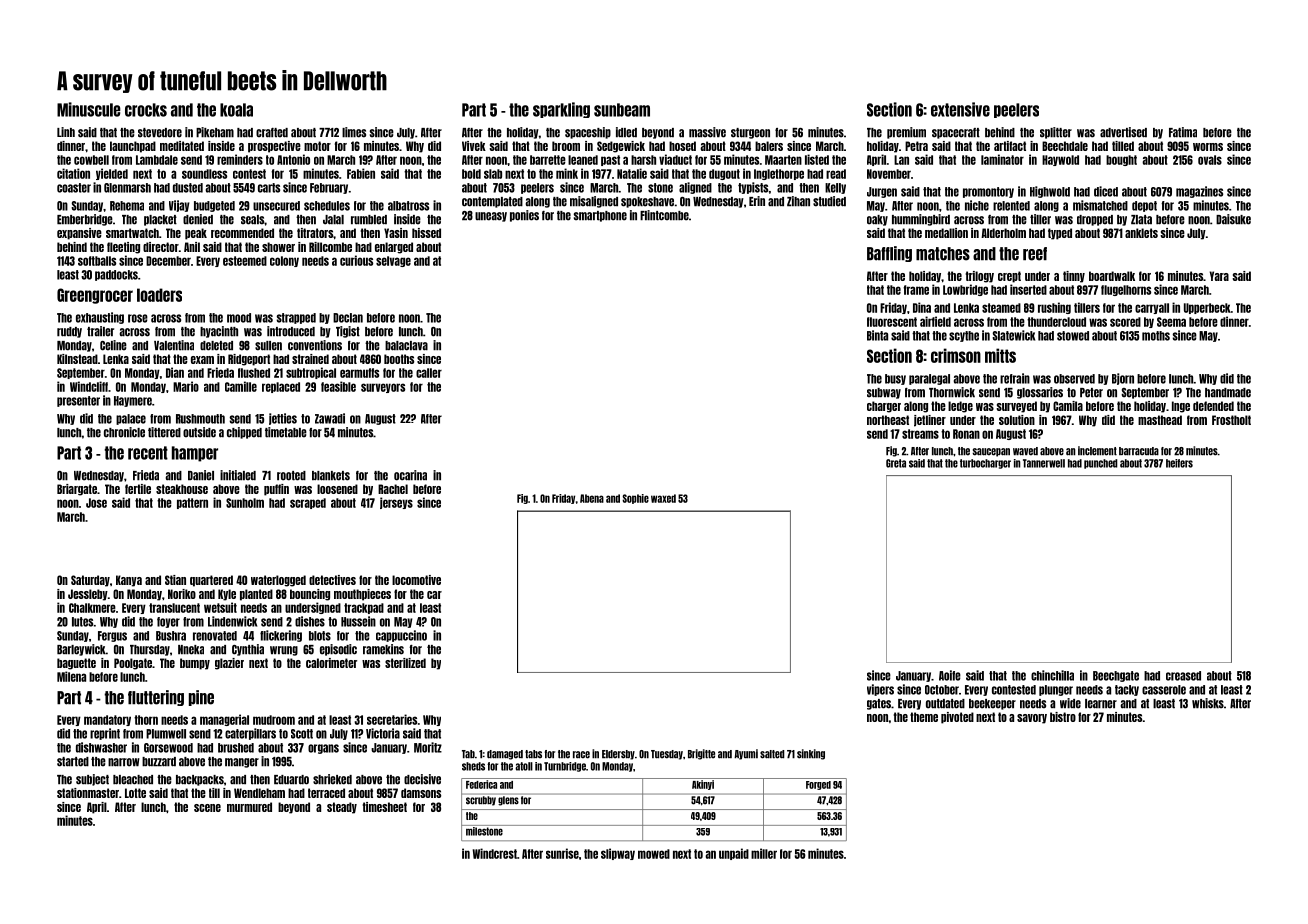 This screenshot has width=1308, height=924. I want to click on scene, so click(207, 808).
